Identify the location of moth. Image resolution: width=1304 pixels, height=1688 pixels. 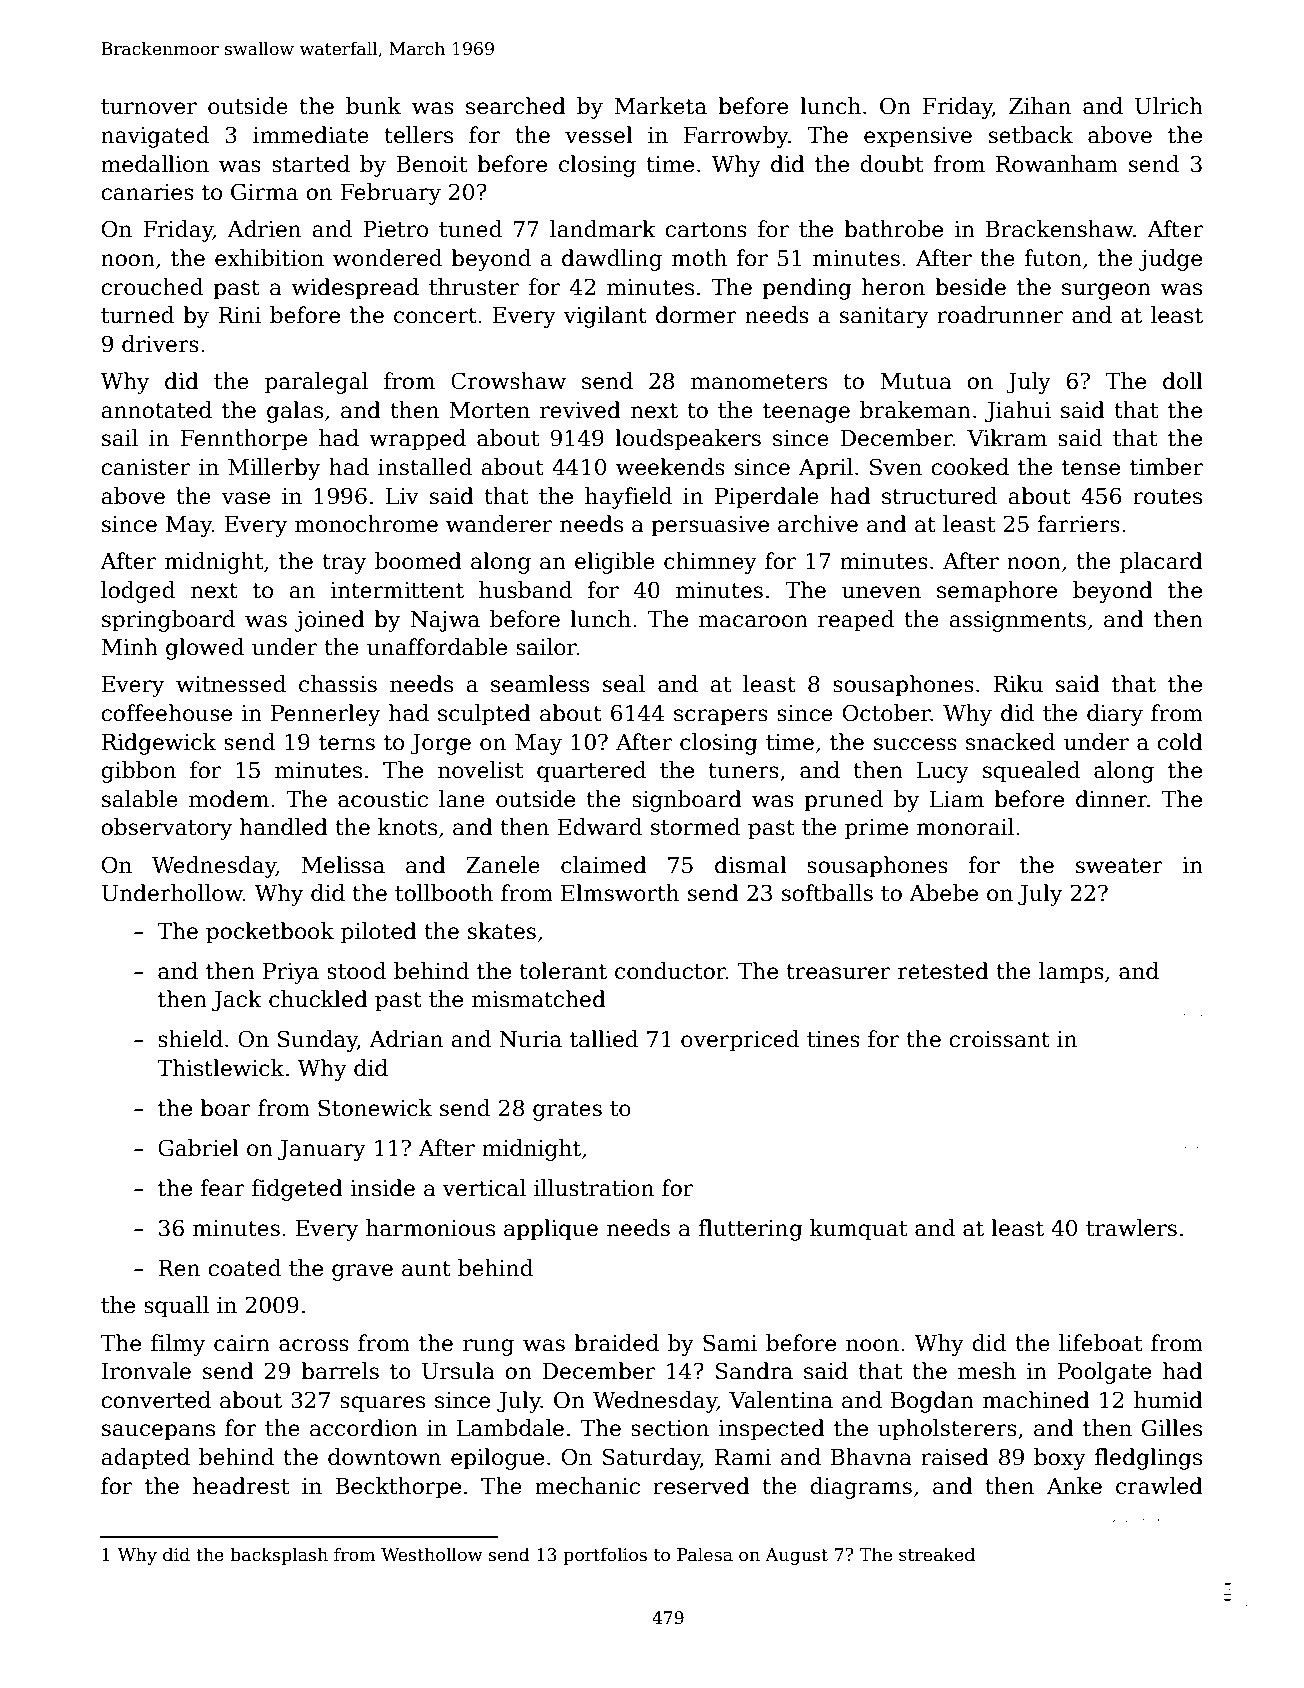
(699, 258).
